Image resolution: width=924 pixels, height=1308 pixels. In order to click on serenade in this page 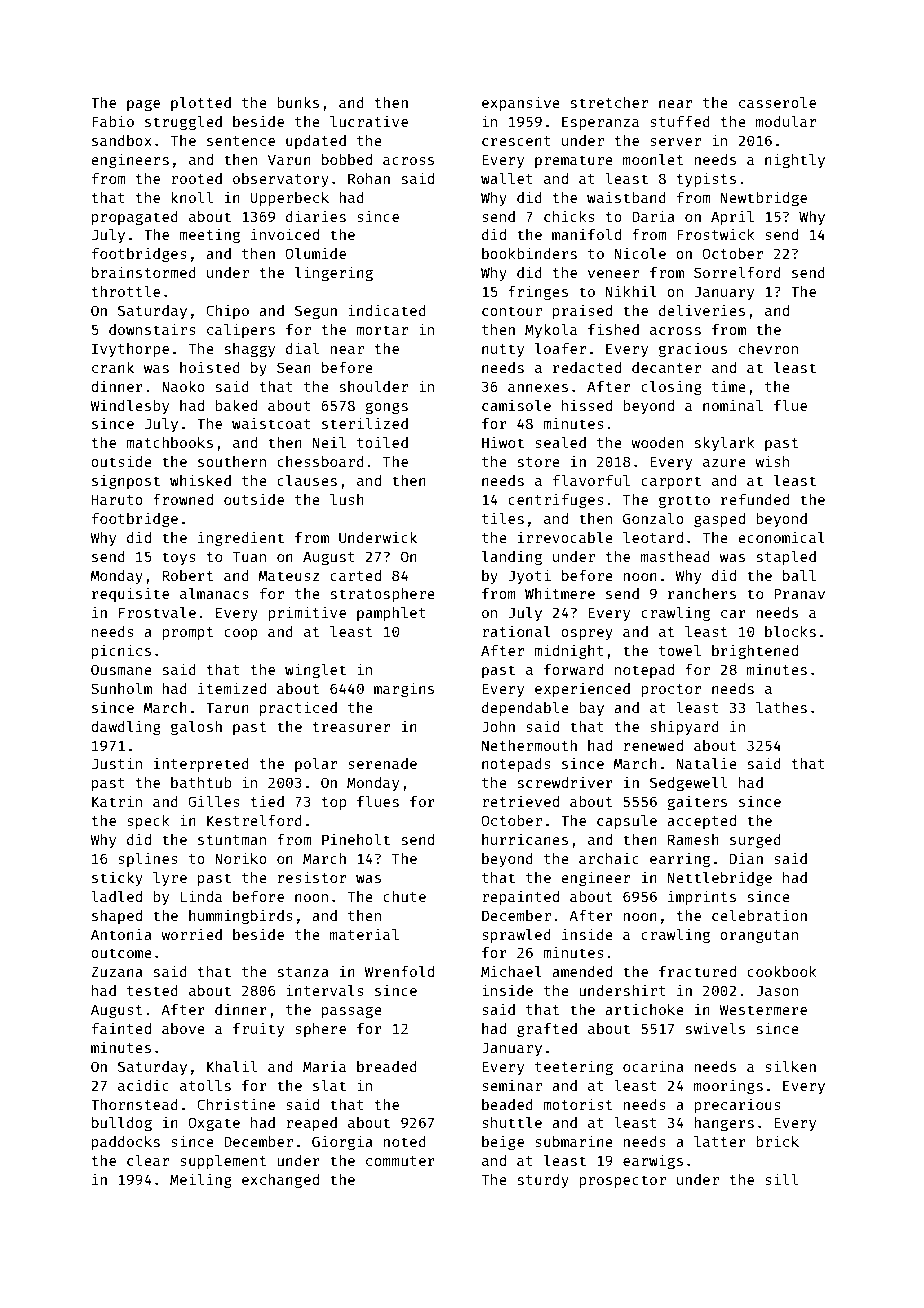, I will do `click(382, 763)`.
